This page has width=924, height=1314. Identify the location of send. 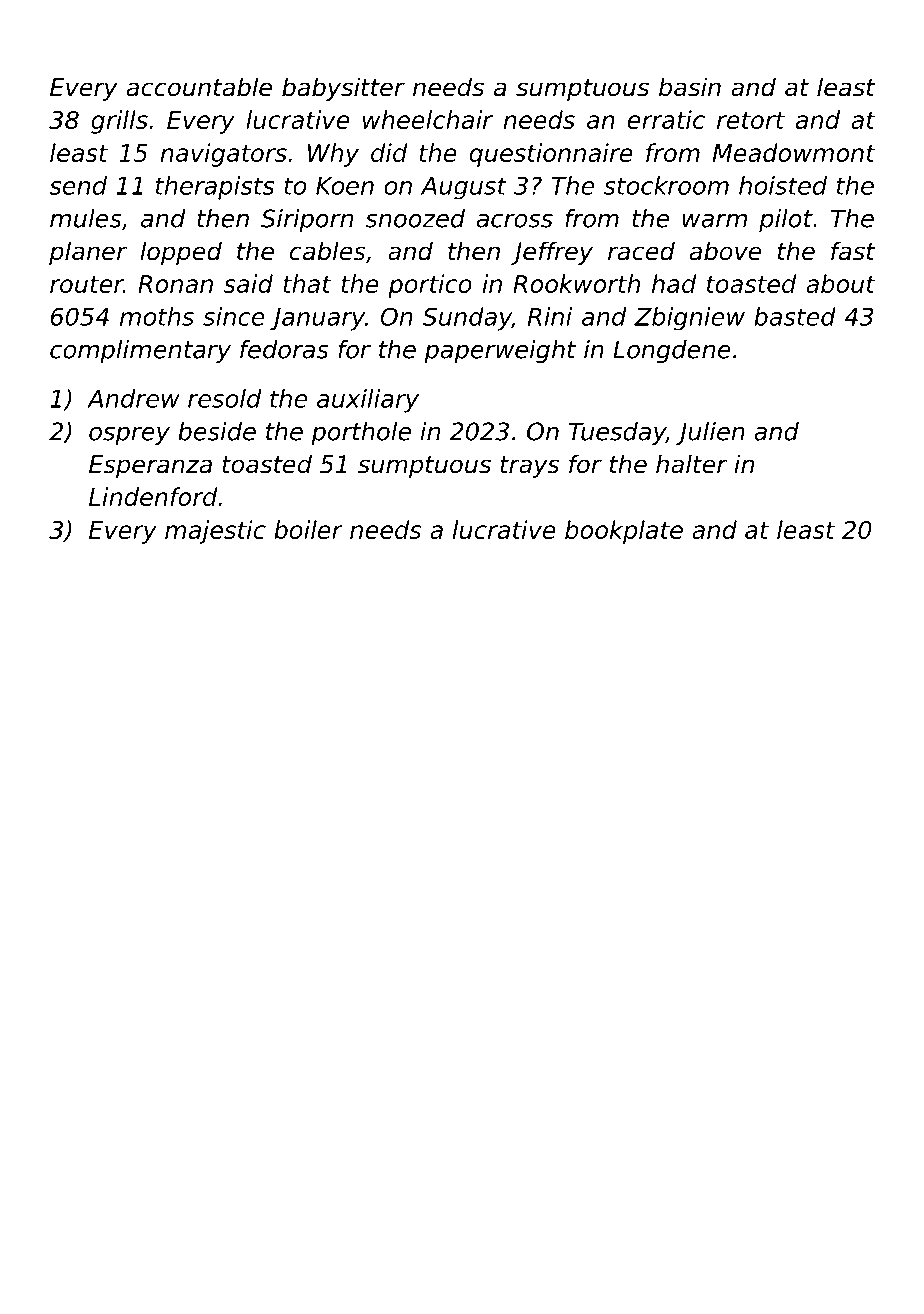
(78, 185).
